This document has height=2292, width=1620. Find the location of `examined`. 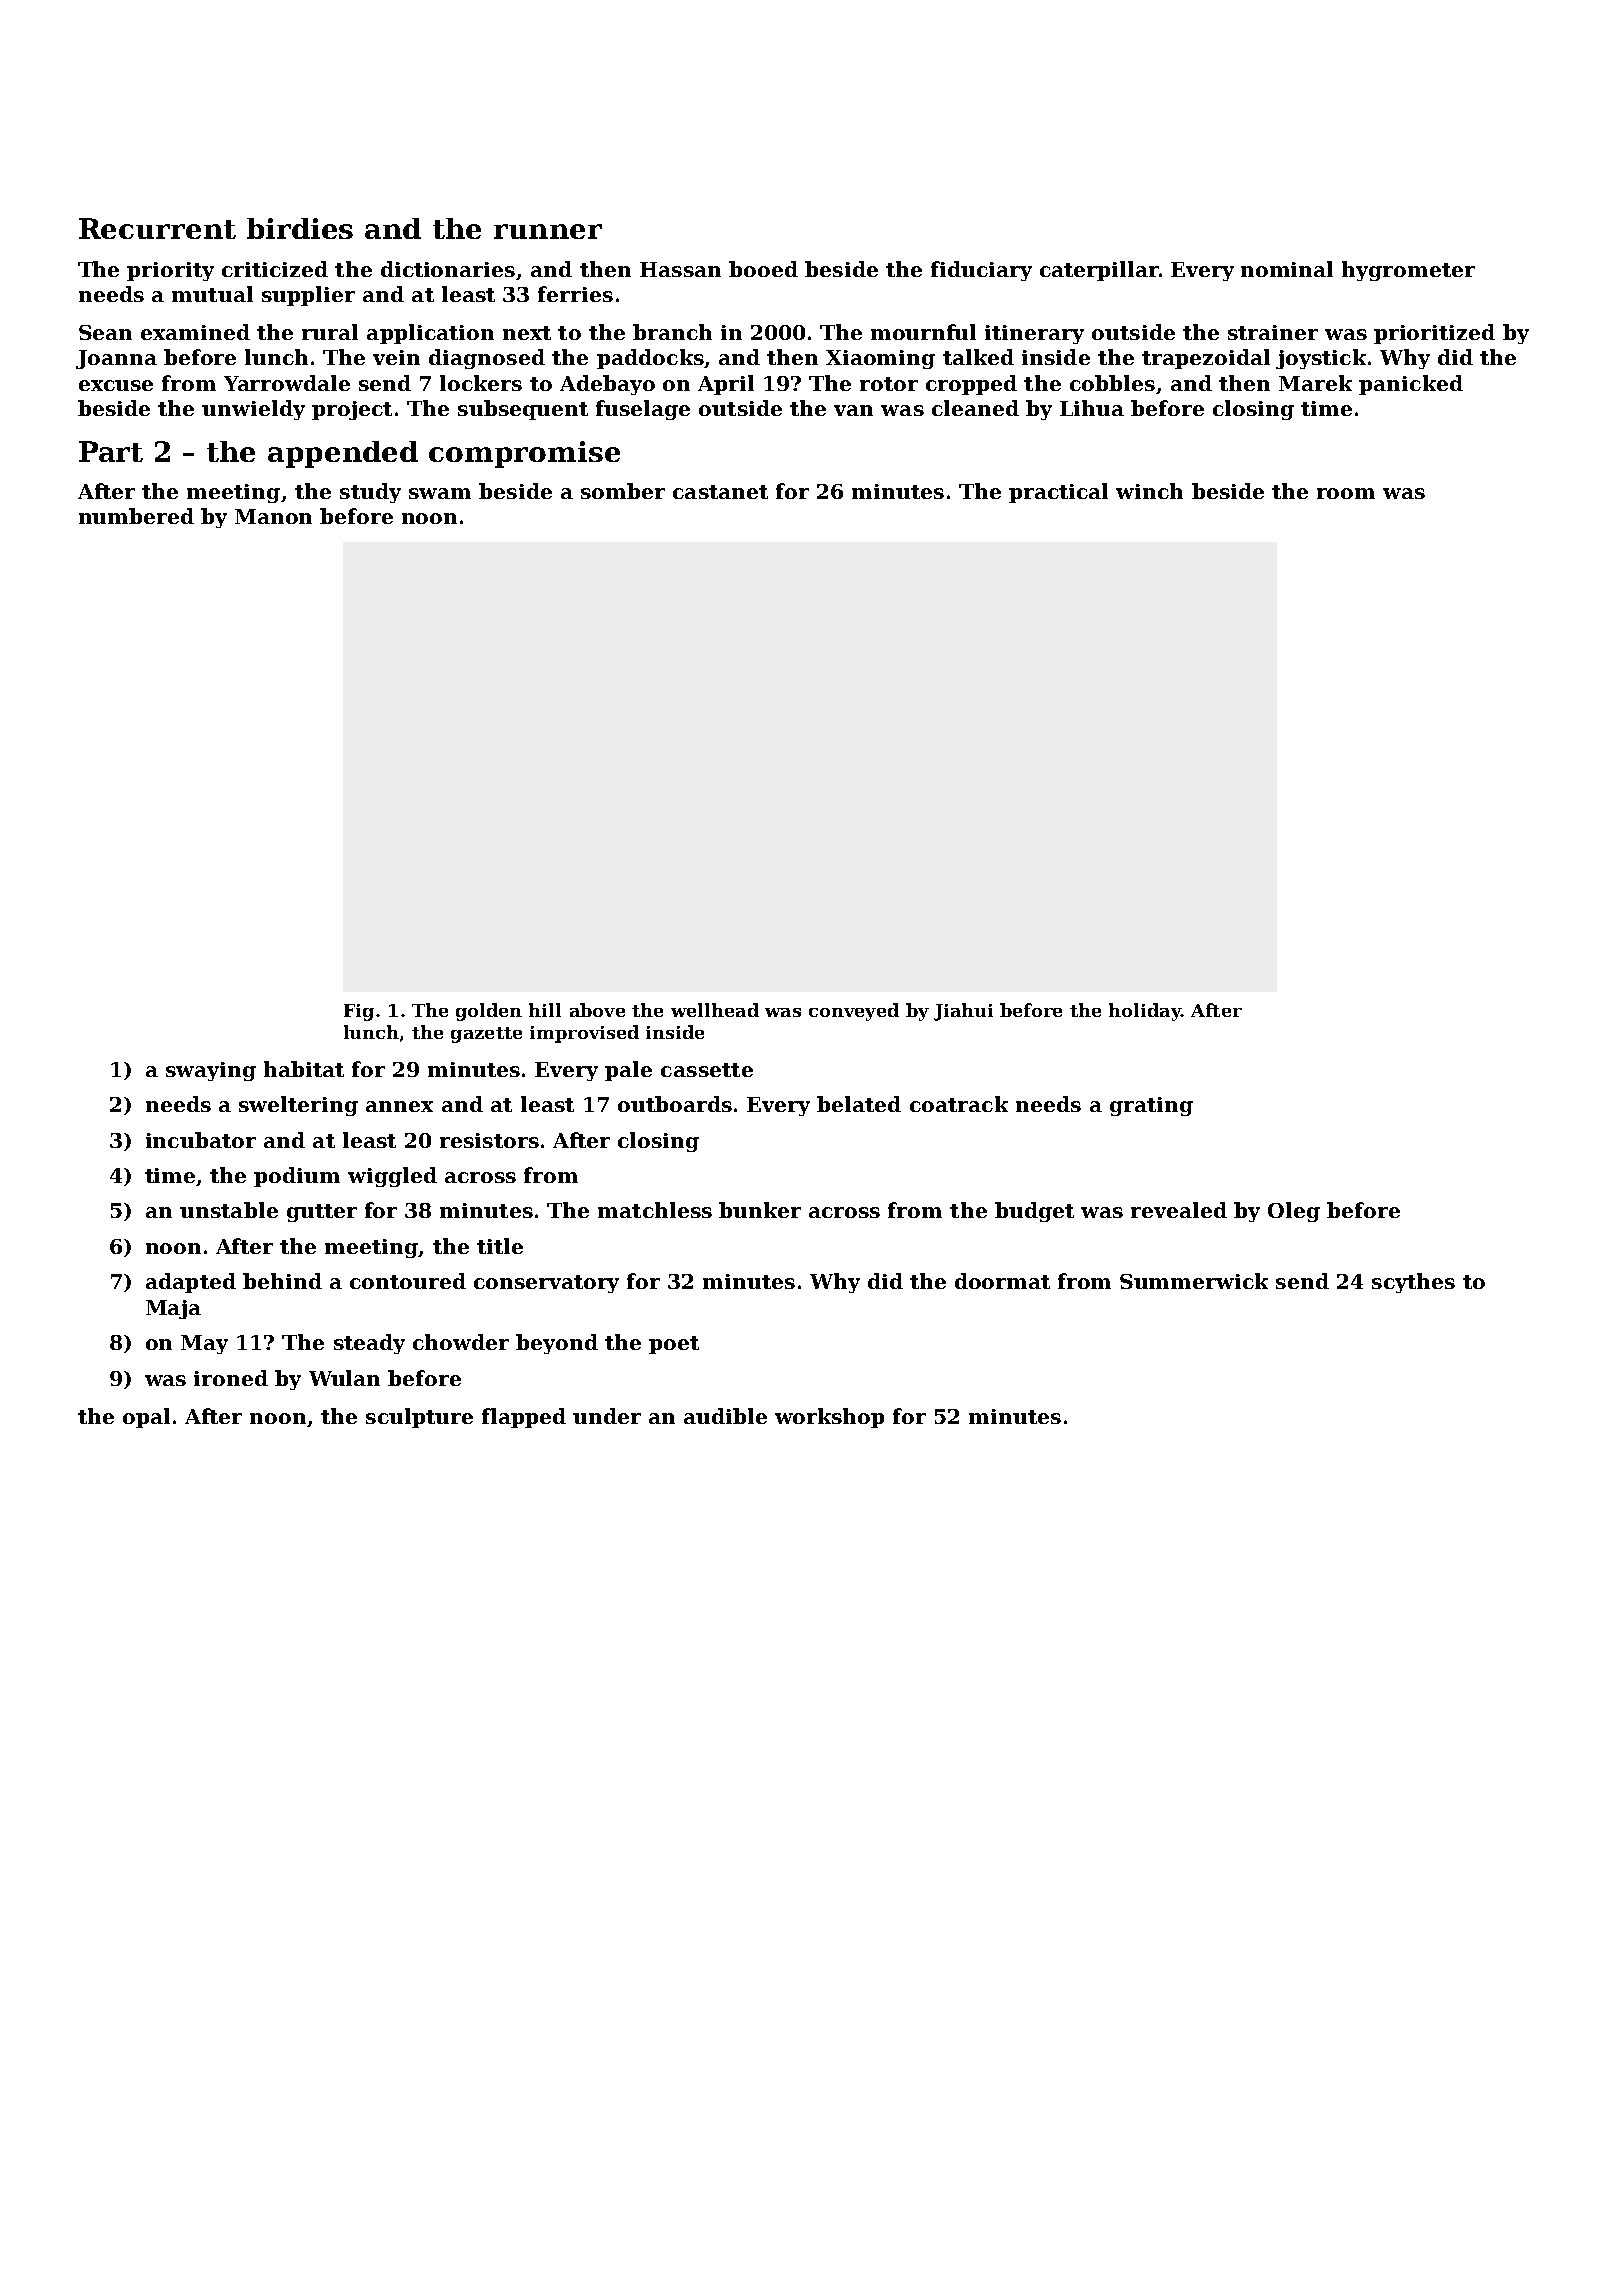

examined is located at coordinates (195, 332).
